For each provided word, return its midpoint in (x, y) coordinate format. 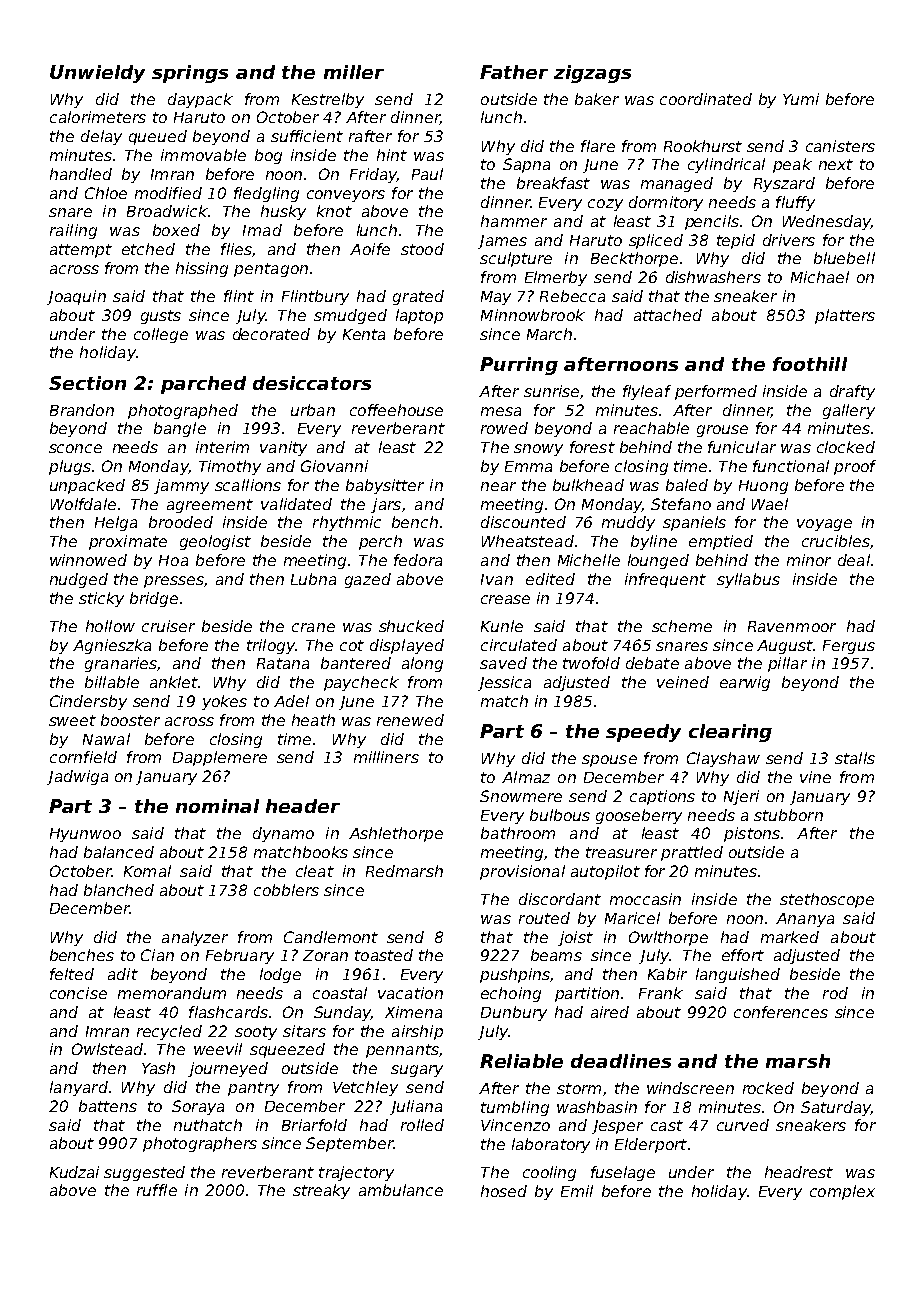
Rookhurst (703, 146)
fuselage (623, 1173)
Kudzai (74, 1172)
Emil (577, 1191)
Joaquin (76, 297)
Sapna (526, 165)
